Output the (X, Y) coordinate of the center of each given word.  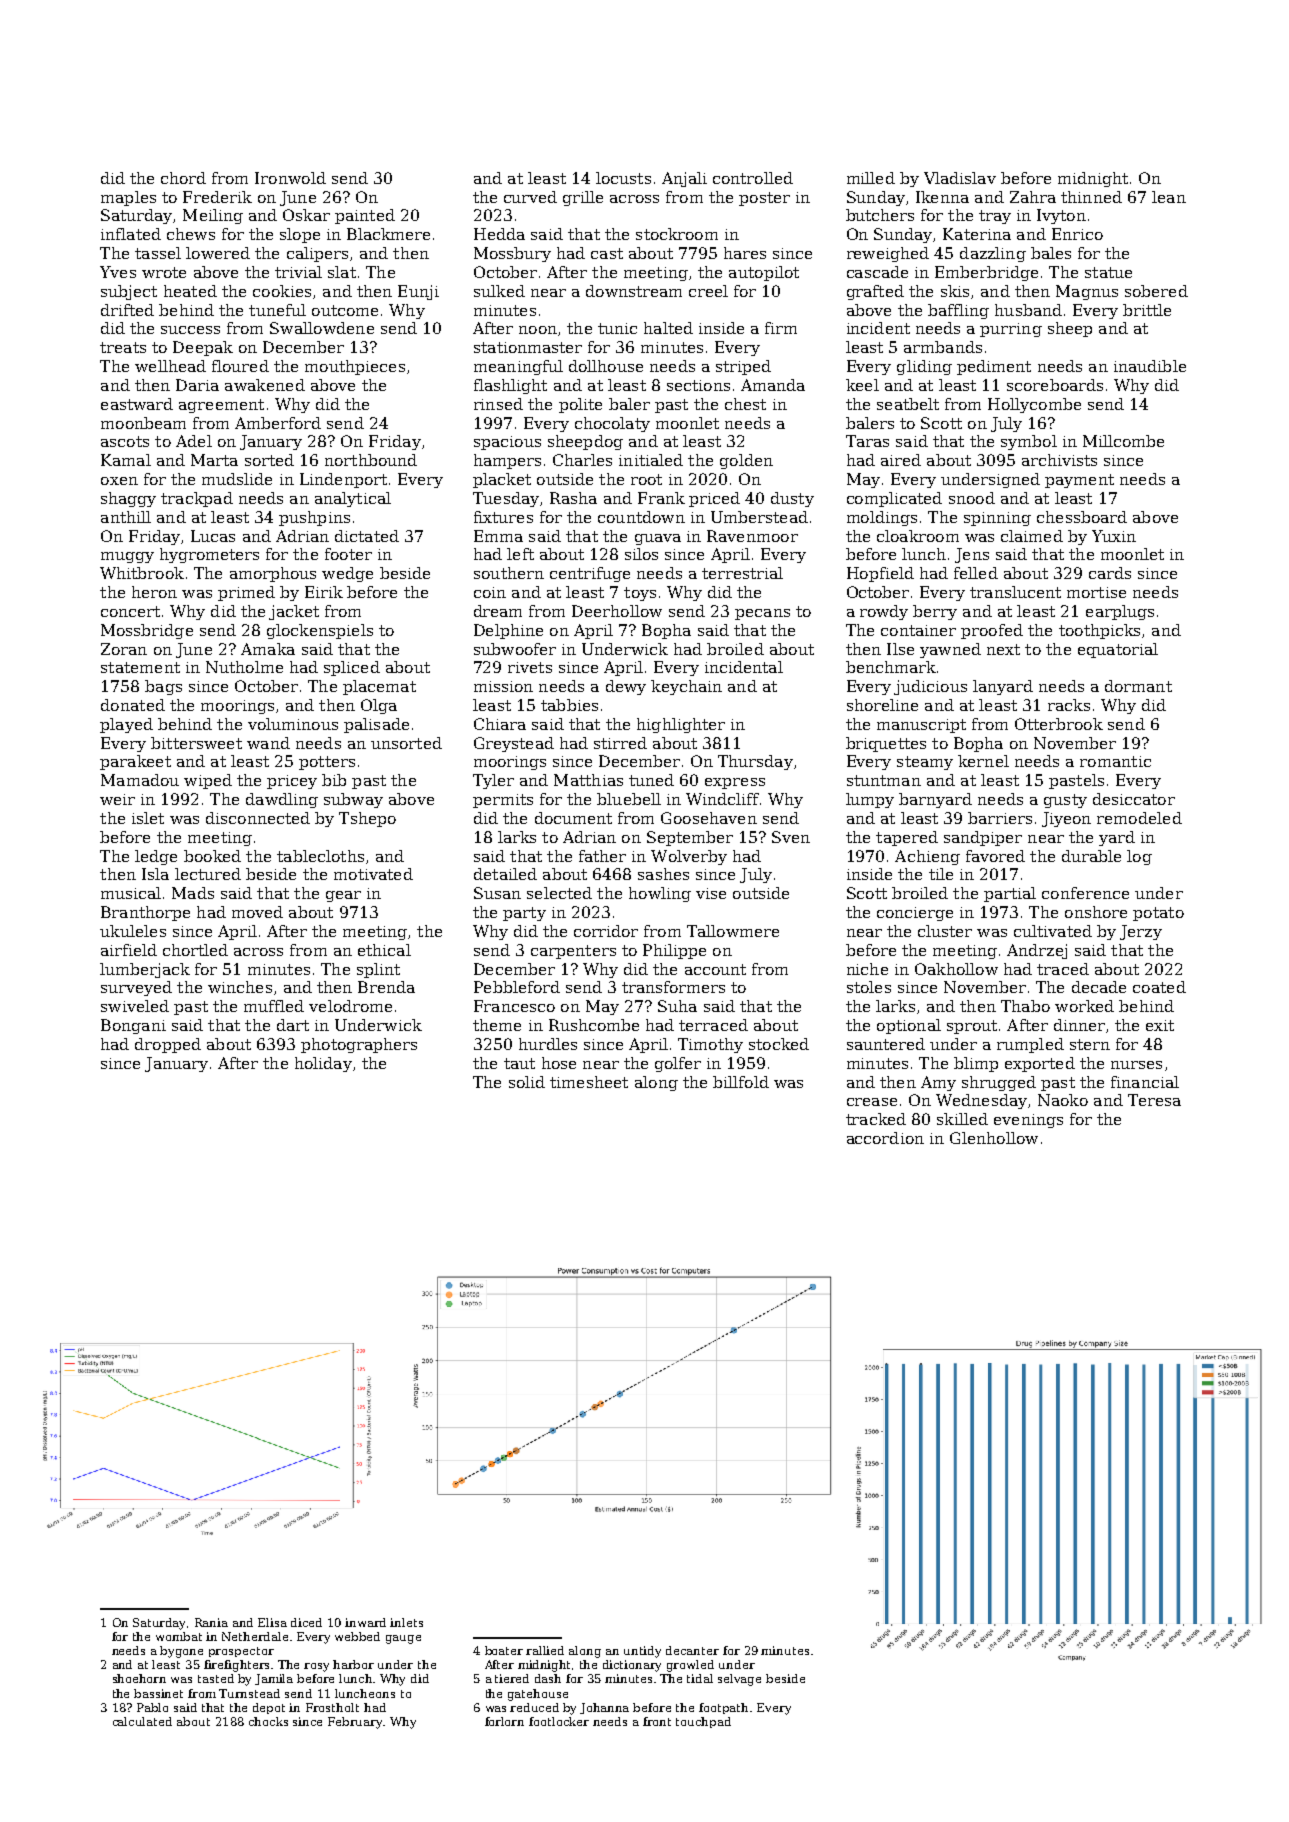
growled (690, 1666)
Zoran (124, 649)
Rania (211, 1622)
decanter (692, 1650)
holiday (323, 1064)
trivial (298, 272)
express (735, 783)
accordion (885, 1138)
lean (1169, 197)
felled (976, 573)
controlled (753, 178)
